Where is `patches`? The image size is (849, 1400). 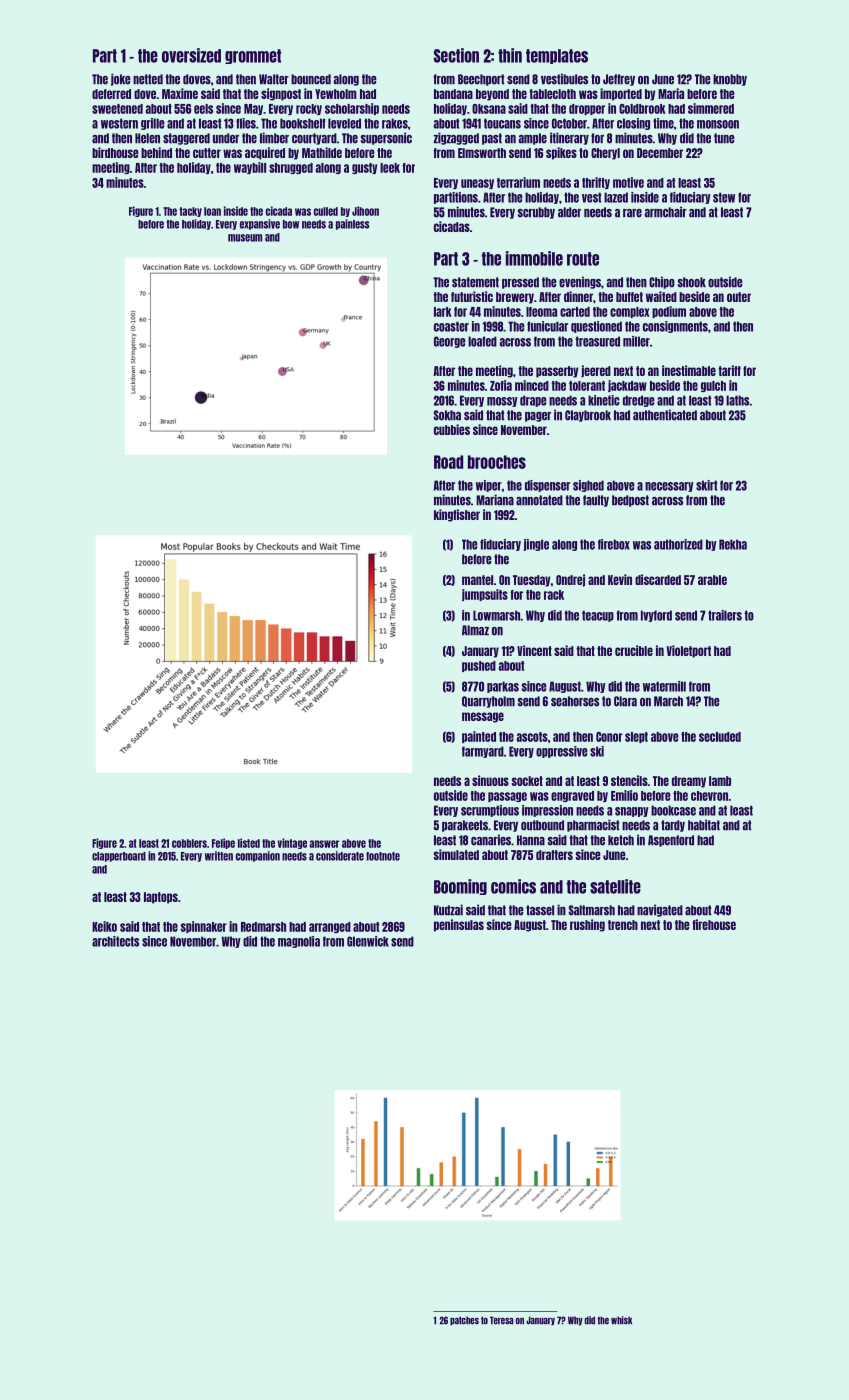 patches is located at coordinates (464, 1321).
